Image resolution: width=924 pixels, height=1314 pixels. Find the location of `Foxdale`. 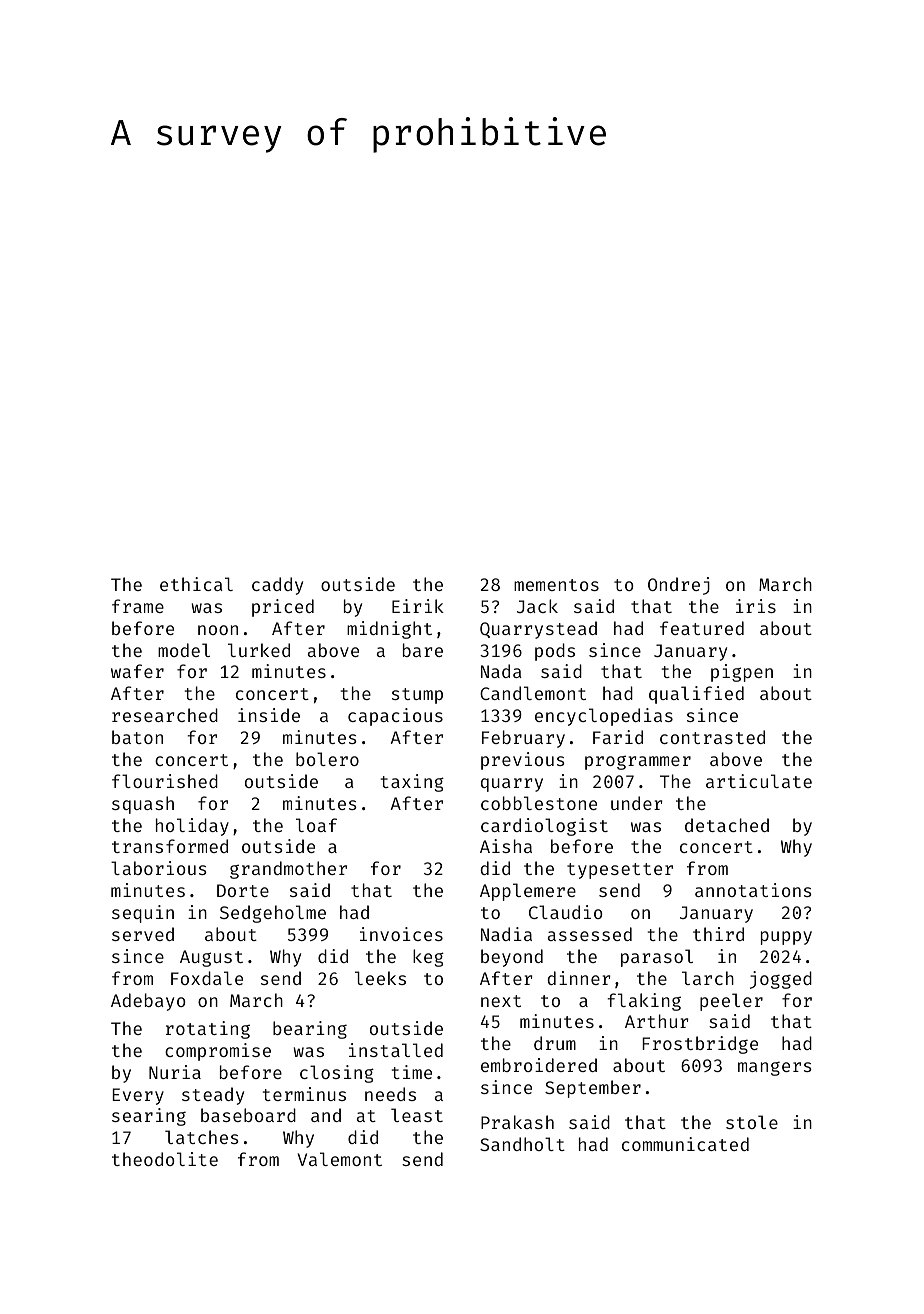

Foxdale is located at coordinates (207, 978).
